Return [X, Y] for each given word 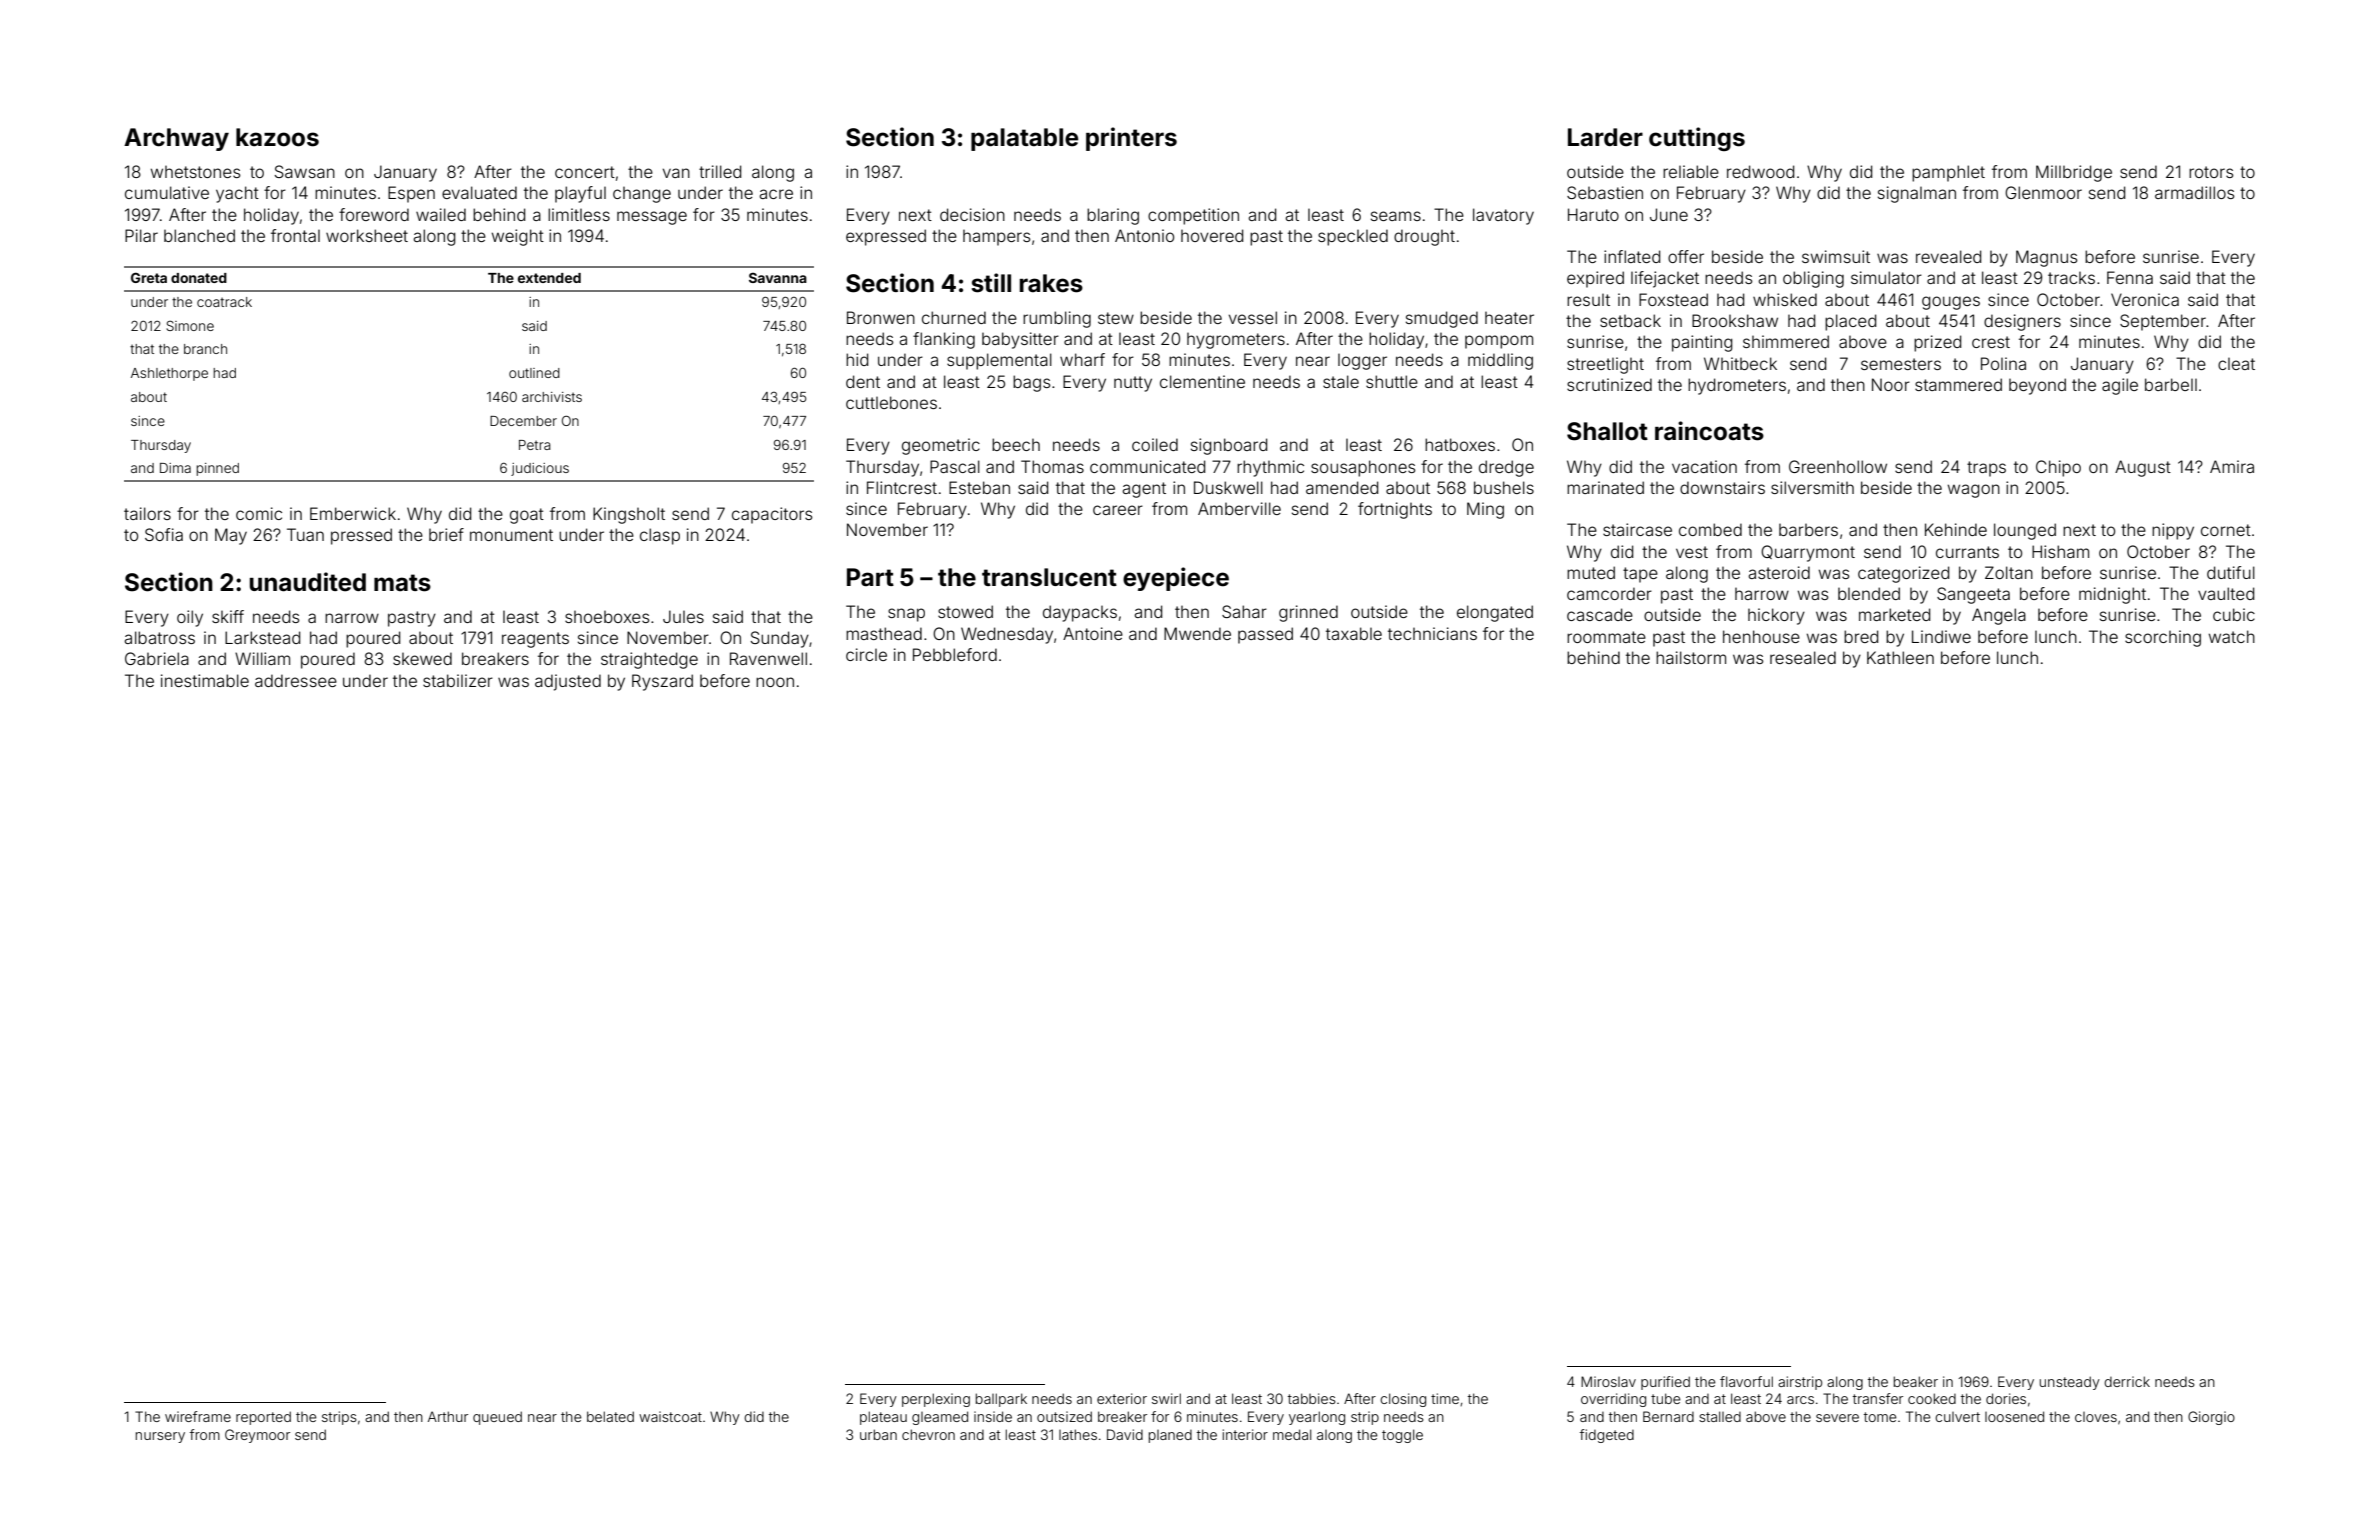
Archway [176, 139]
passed [1265, 635]
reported [263, 1418]
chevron [928, 1434]
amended [1342, 487]
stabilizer [458, 680]
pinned [217, 469]
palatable [1024, 139]
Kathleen [1900, 657]
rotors [2211, 172]
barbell [2171, 384]
